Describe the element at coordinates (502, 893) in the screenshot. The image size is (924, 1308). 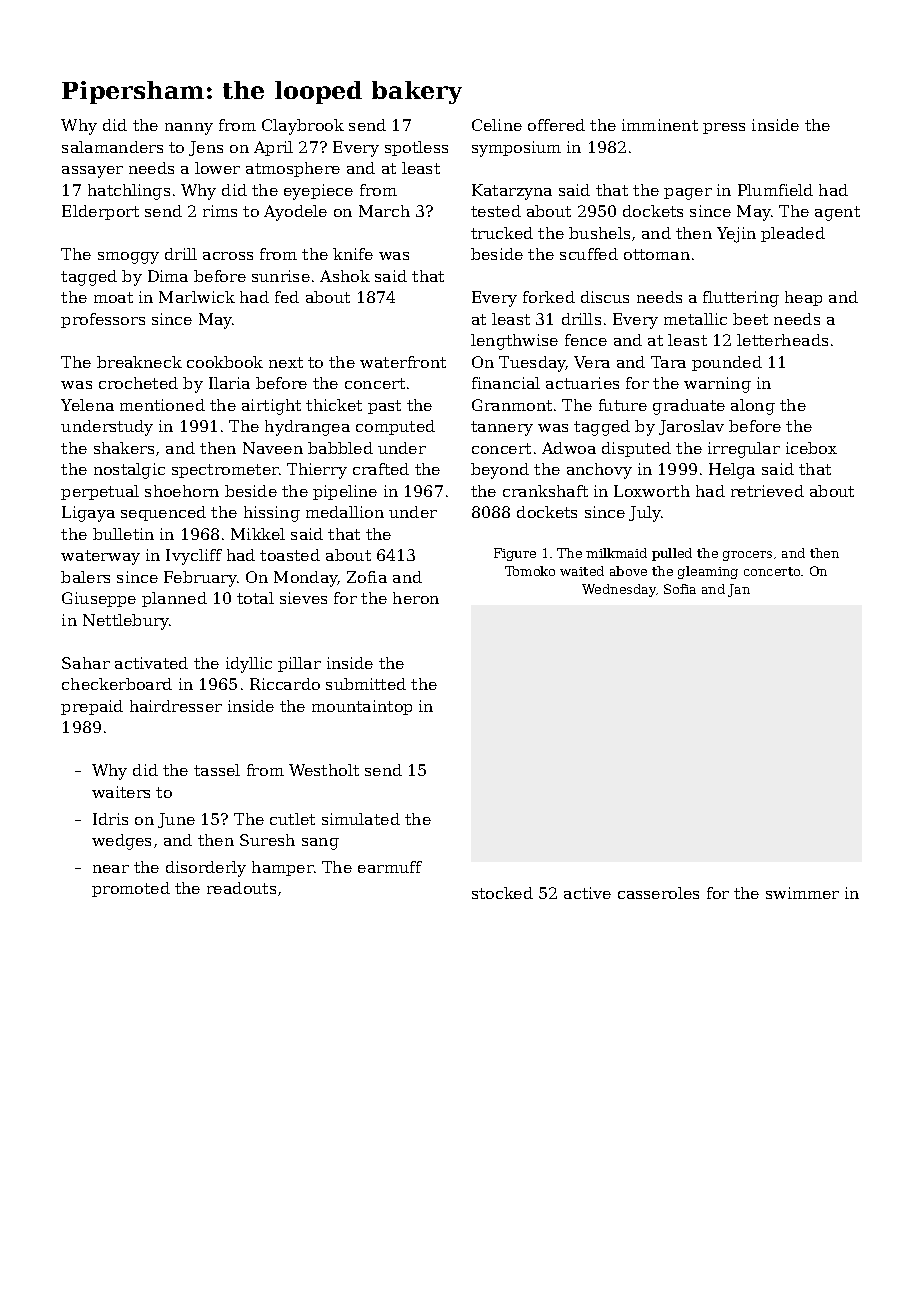
I see `stocked` at that location.
